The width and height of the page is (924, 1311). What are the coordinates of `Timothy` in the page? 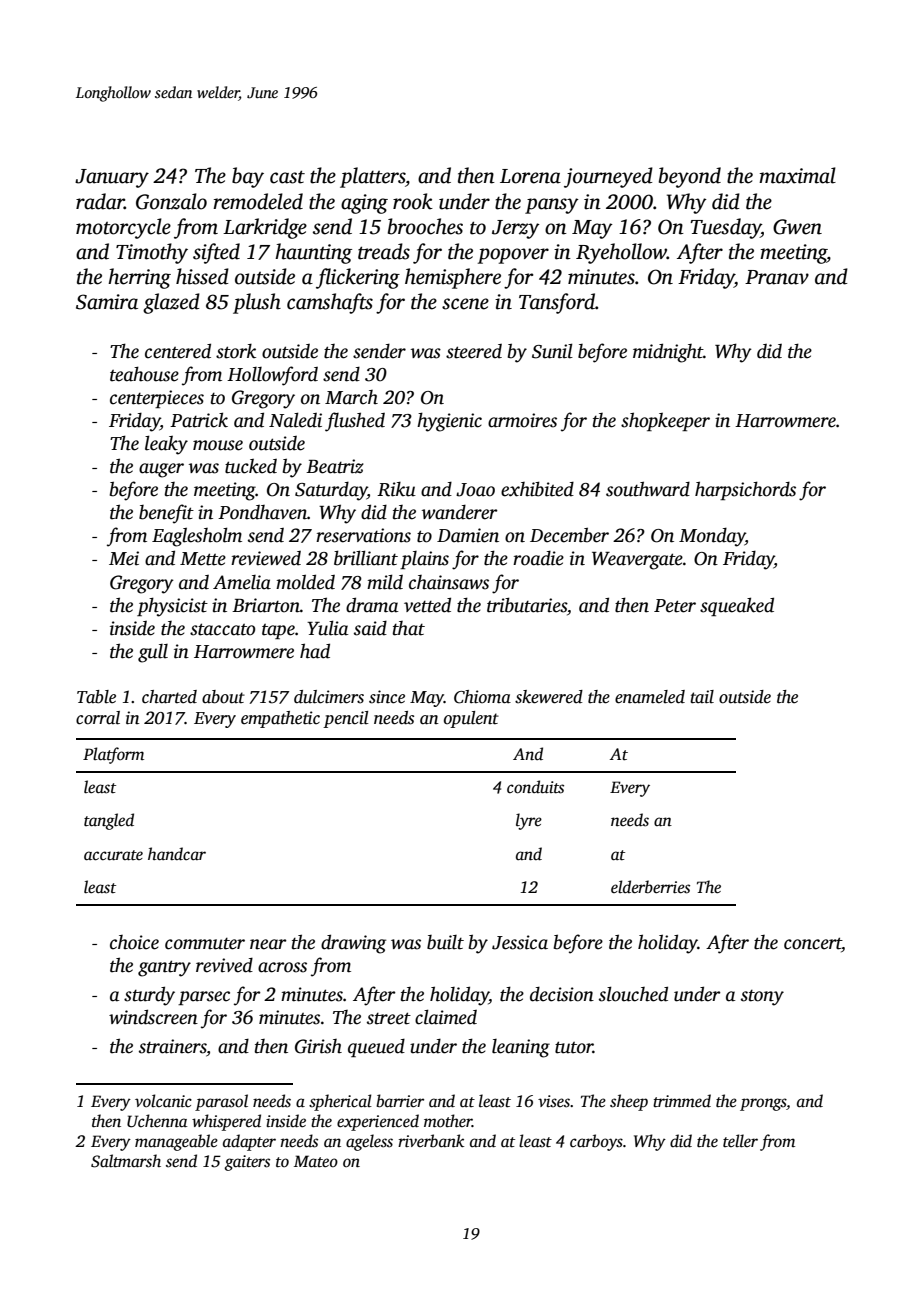 It's located at (152, 253).
